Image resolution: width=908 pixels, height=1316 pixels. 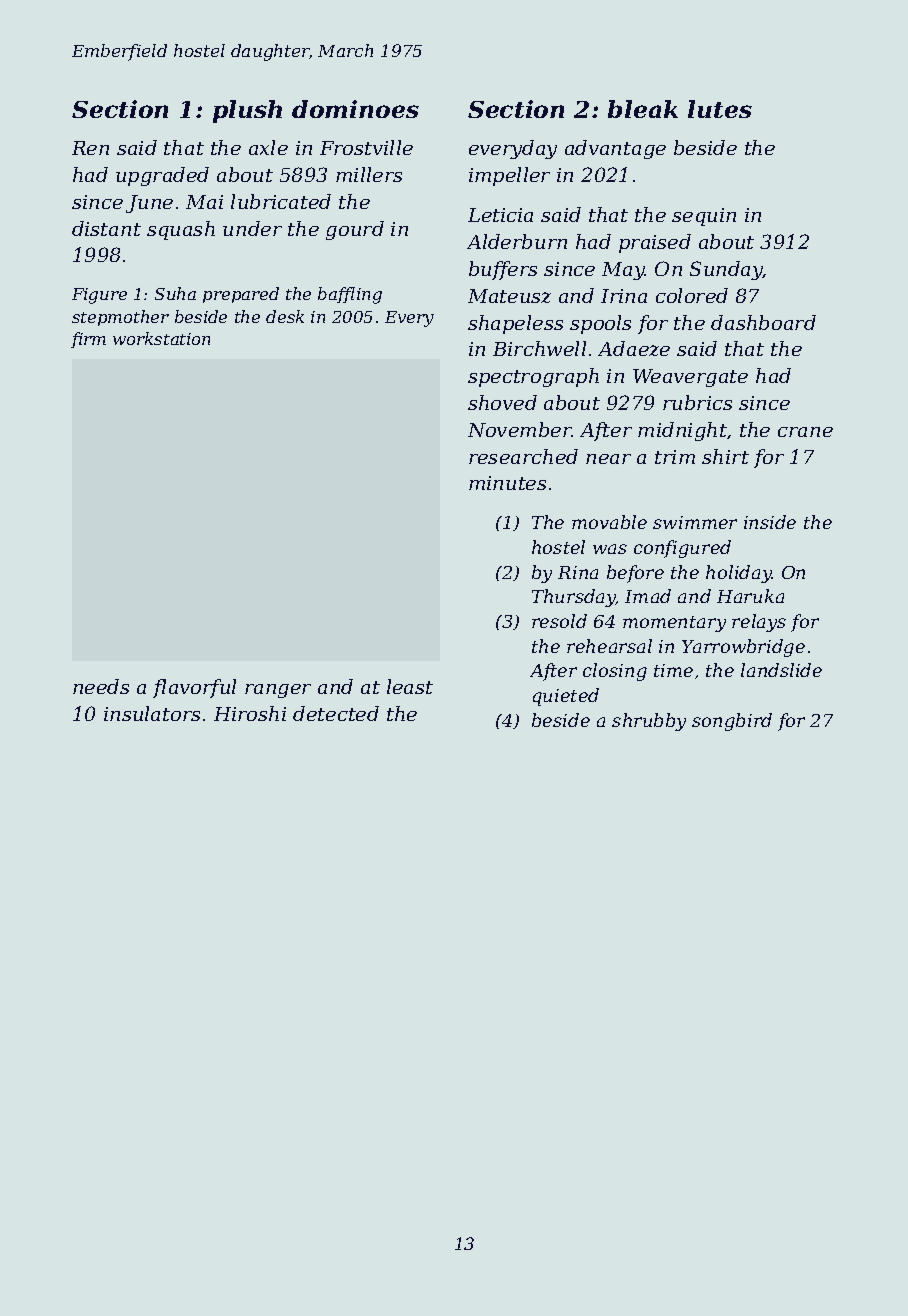 I want to click on movable, so click(x=609, y=522).
